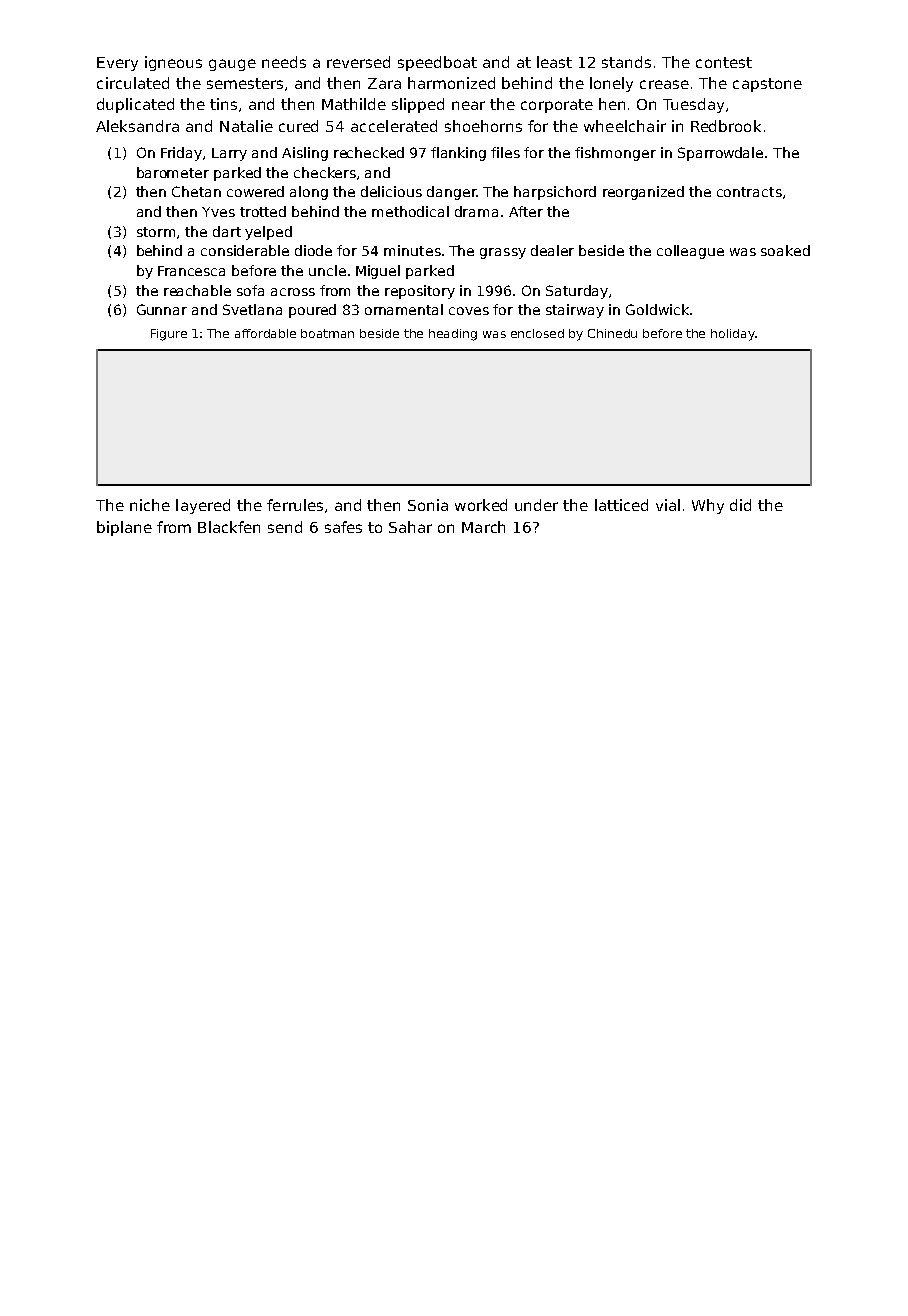  I want to click on Goldwick, so click(657, 309).
